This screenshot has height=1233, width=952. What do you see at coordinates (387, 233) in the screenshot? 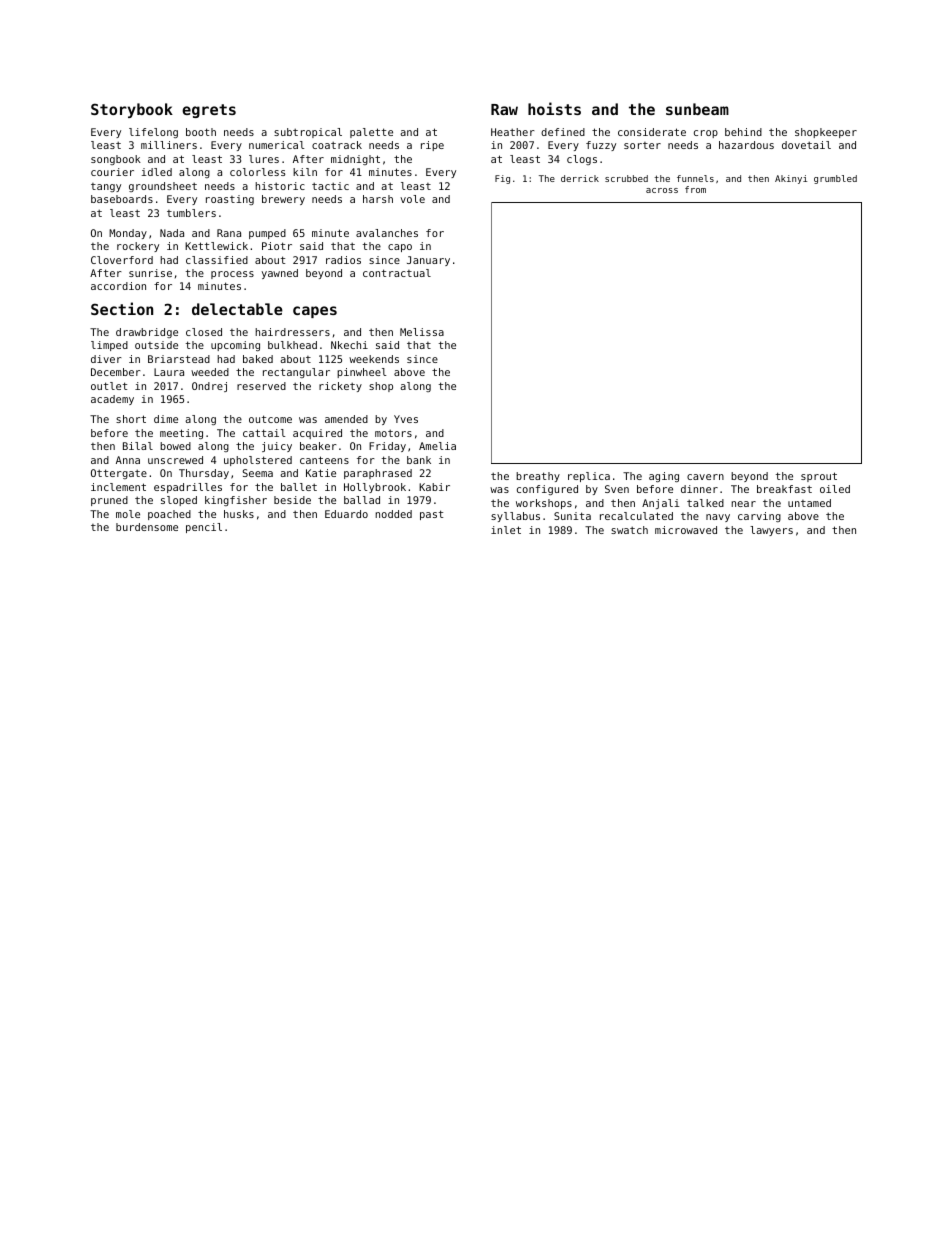
I see `avalanches` at bounding box center [387, 233].
